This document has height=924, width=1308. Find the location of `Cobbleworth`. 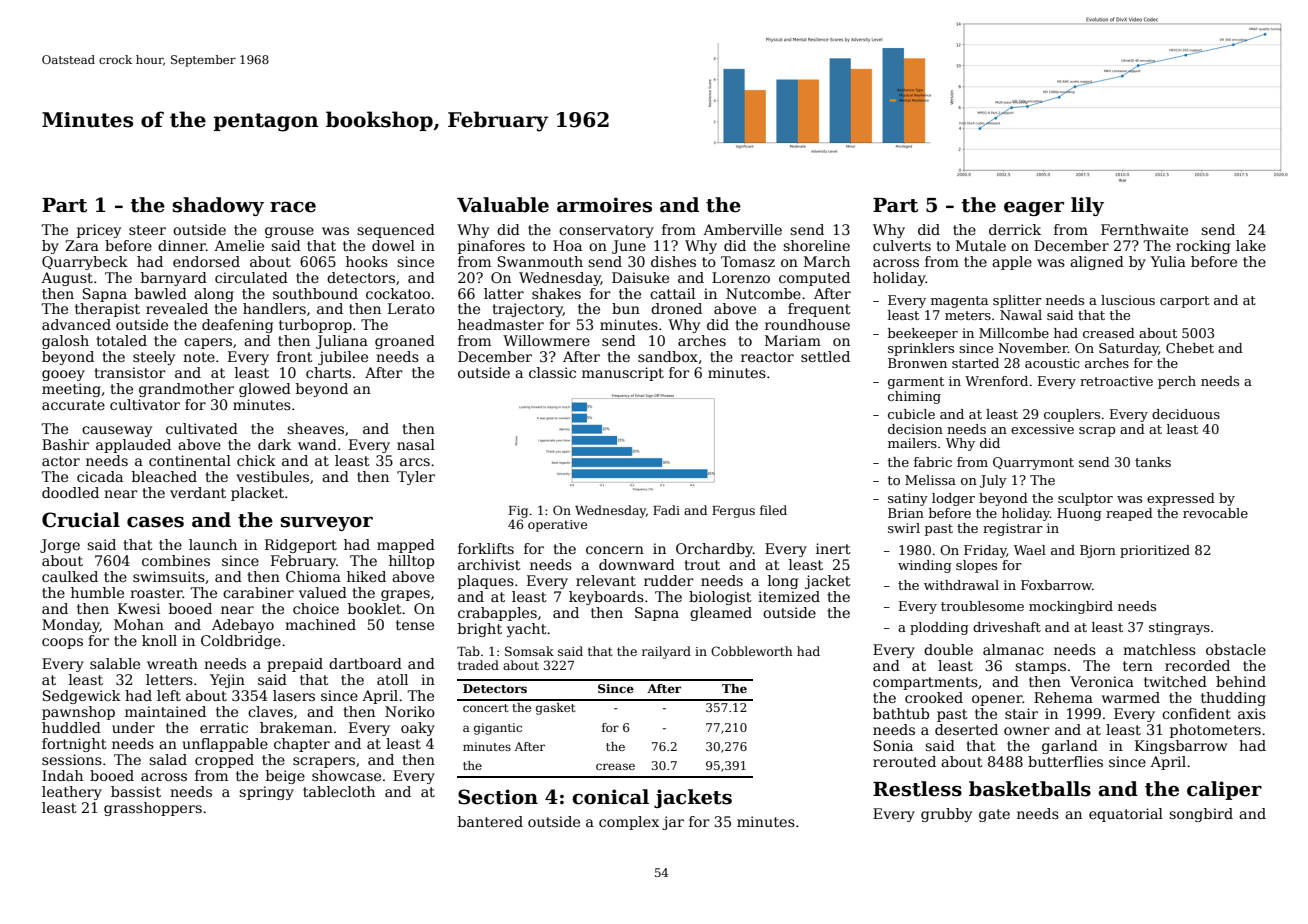

Cobbleworth is located at coordinates (751, 651).
